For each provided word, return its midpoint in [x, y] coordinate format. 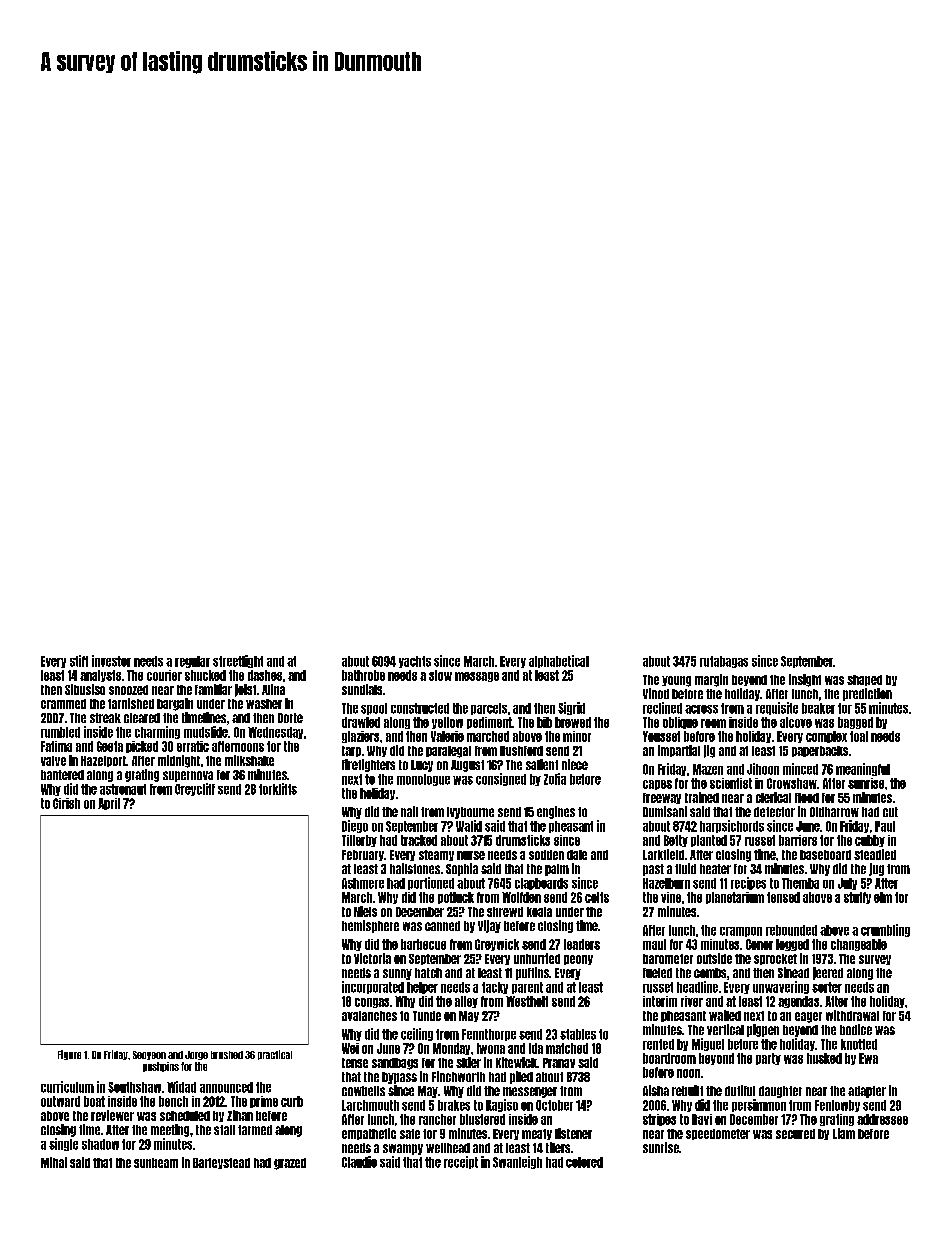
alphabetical [559, 661]
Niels [365, 911]
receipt [461, 1162]
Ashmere [363, 883]
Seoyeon [149, 1055]
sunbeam [156, 1163]
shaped [864, 680]
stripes [659, 1120]
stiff [79, 661]
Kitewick [516, 1062]
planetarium [735, 898]
